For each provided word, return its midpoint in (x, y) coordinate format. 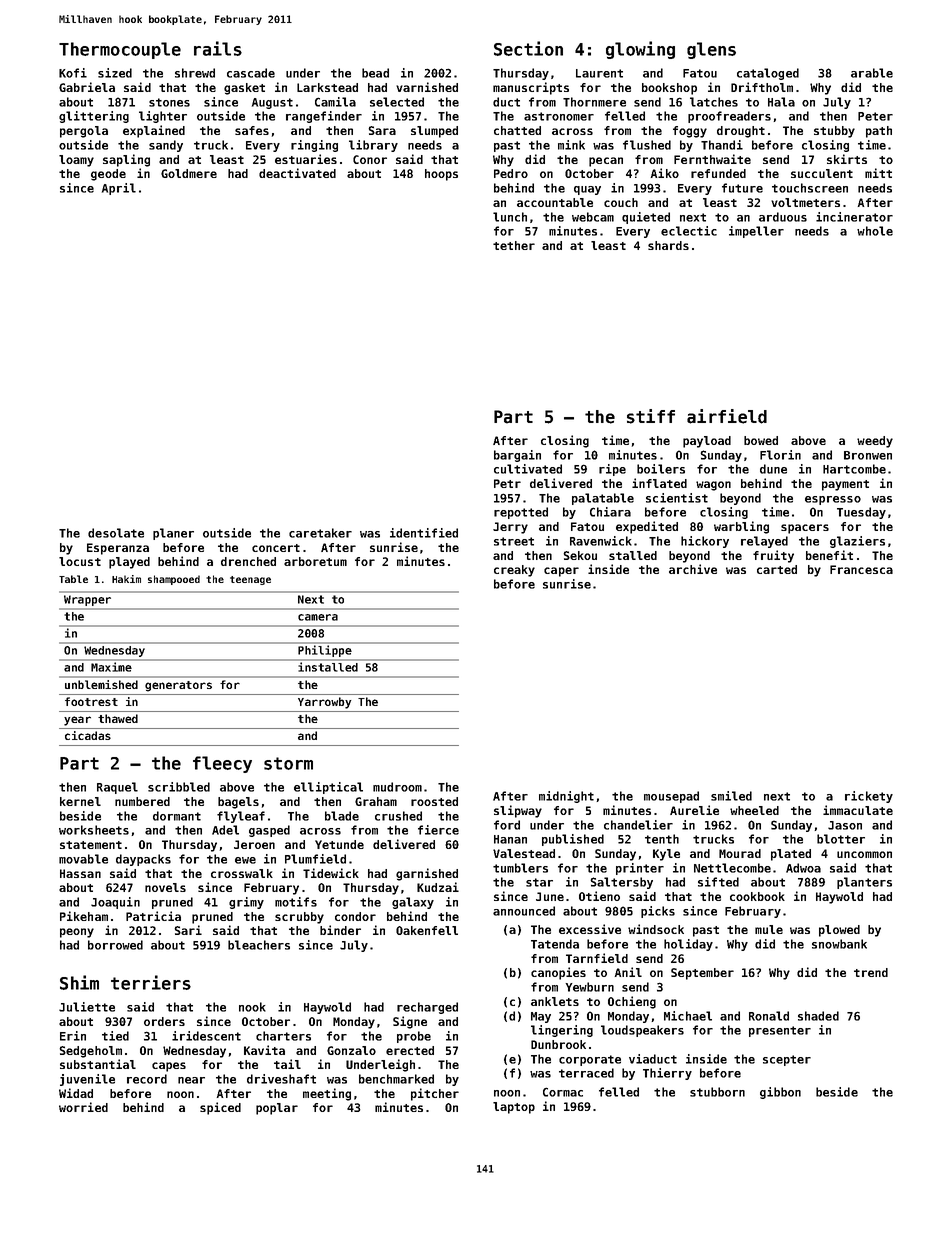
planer (173, 534)
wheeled (754, 810)
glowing (640, 50)
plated (791, 855)
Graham (376, 801)
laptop (514, 1108)
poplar (277, 1109)
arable (872, 73)
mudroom (397, 787)
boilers (661, 469)
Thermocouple (120, 50)
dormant (177, 816)
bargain (517, 456)
